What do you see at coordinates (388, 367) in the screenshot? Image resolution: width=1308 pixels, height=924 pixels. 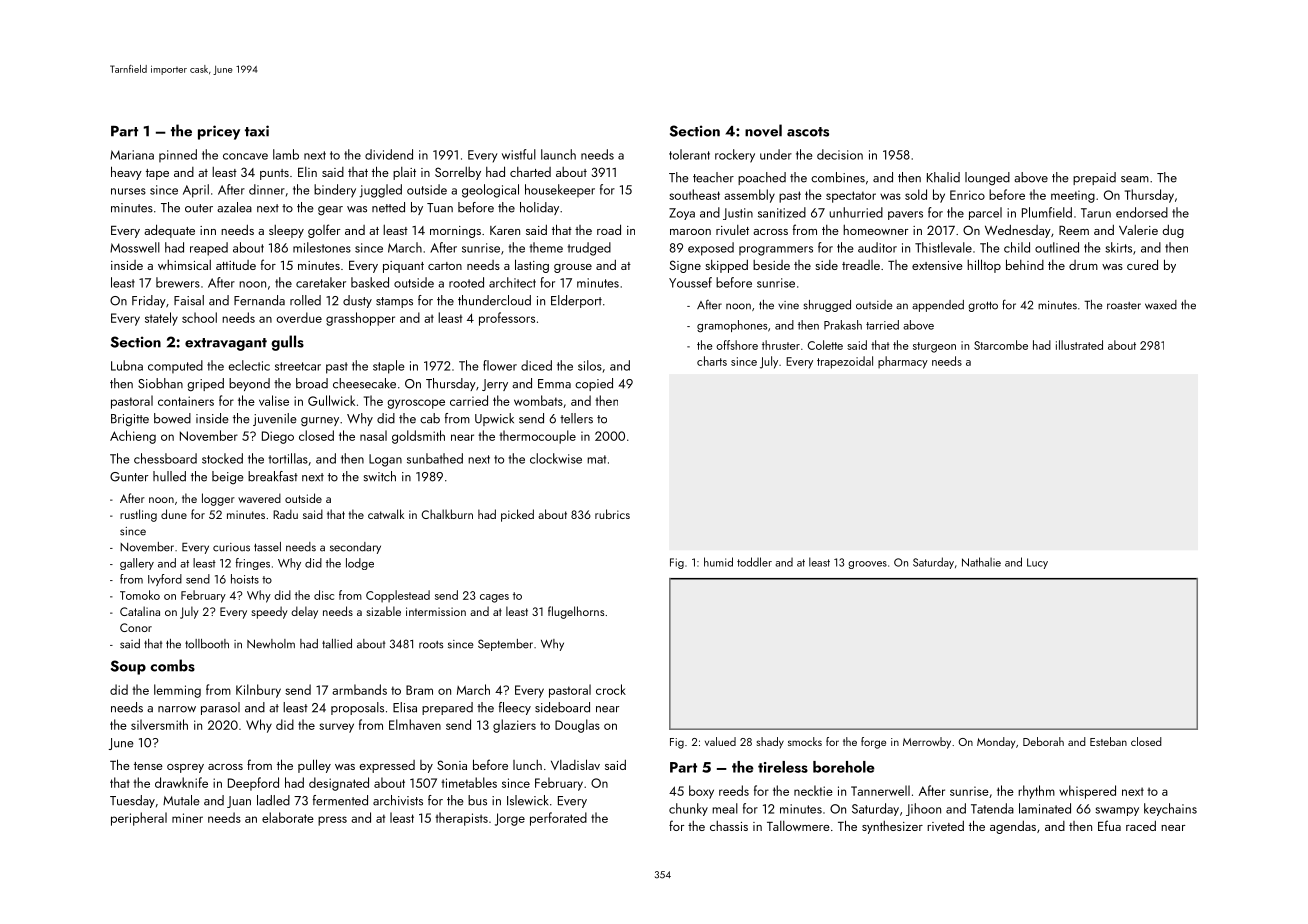 I see `staple` at bounding box center [388, 367].
